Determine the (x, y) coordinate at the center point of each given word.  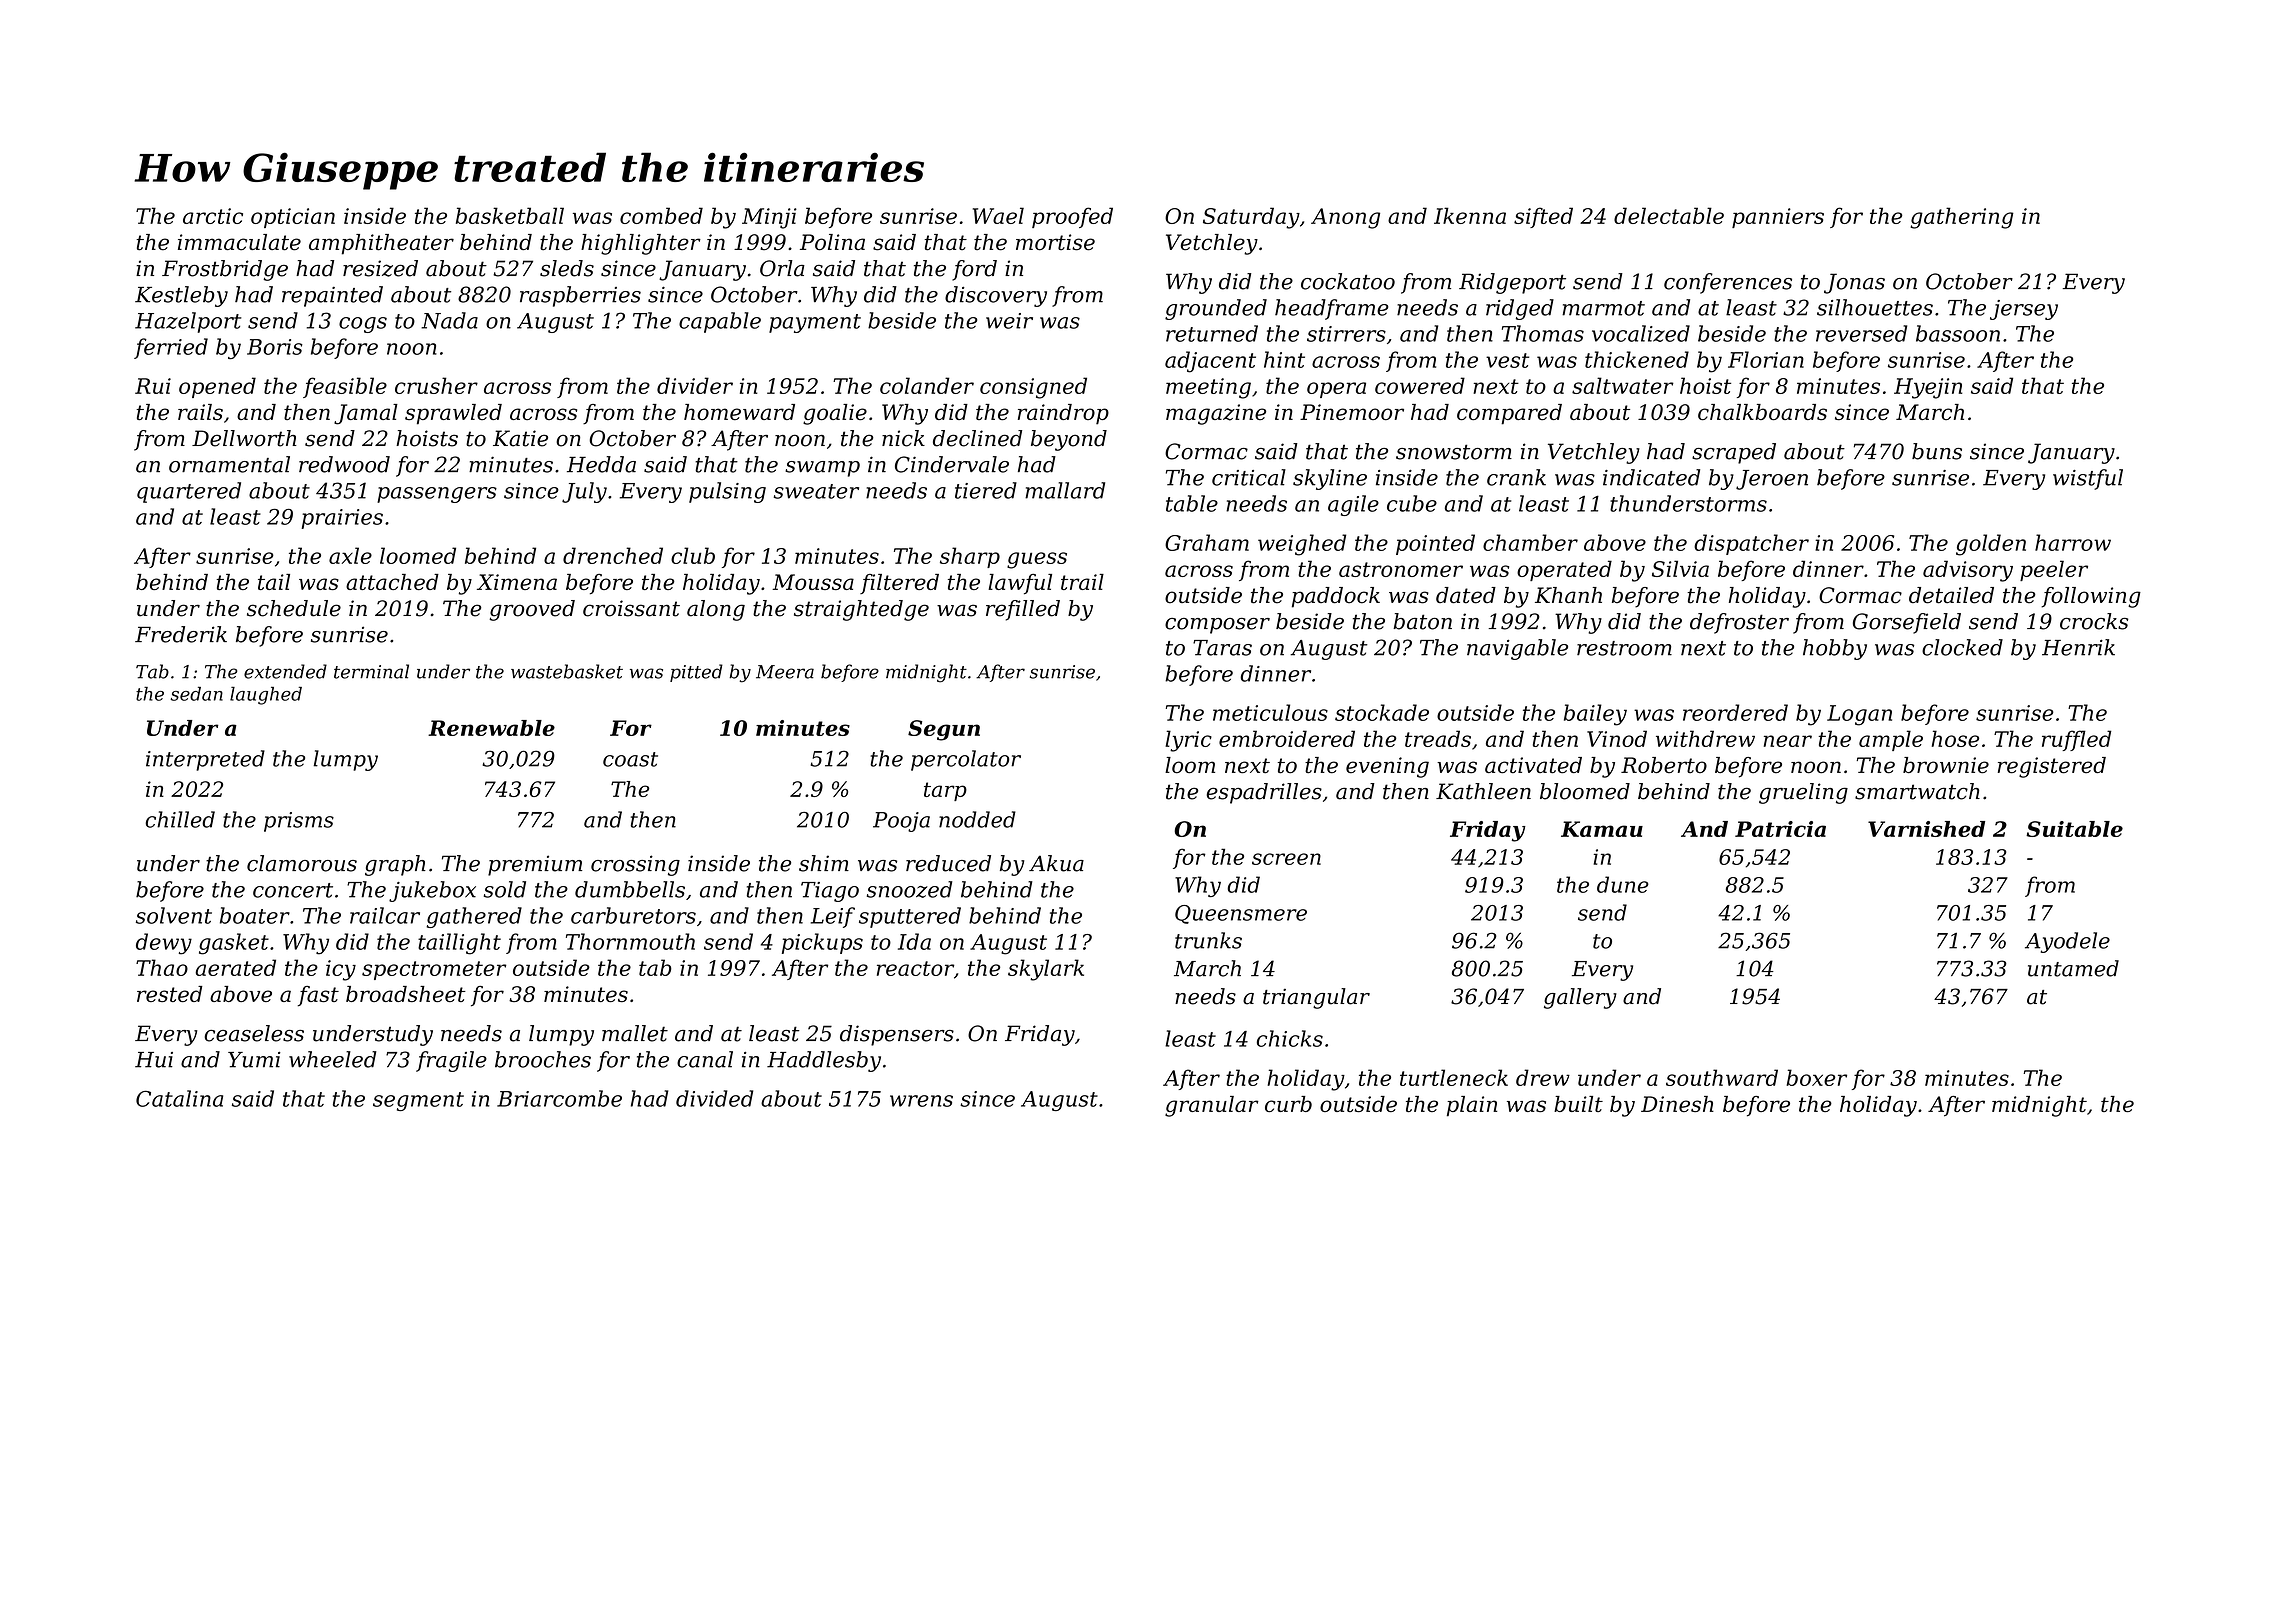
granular (1212, 1106)
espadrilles (1264, 793)
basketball (510, 215)
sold (505, 889)
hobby (1835, 649)
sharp (970, 557)
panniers (1778, 218)
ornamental (229, 464)
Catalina (179, 1098)
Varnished (1926, 829)
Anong (1345, 218)
